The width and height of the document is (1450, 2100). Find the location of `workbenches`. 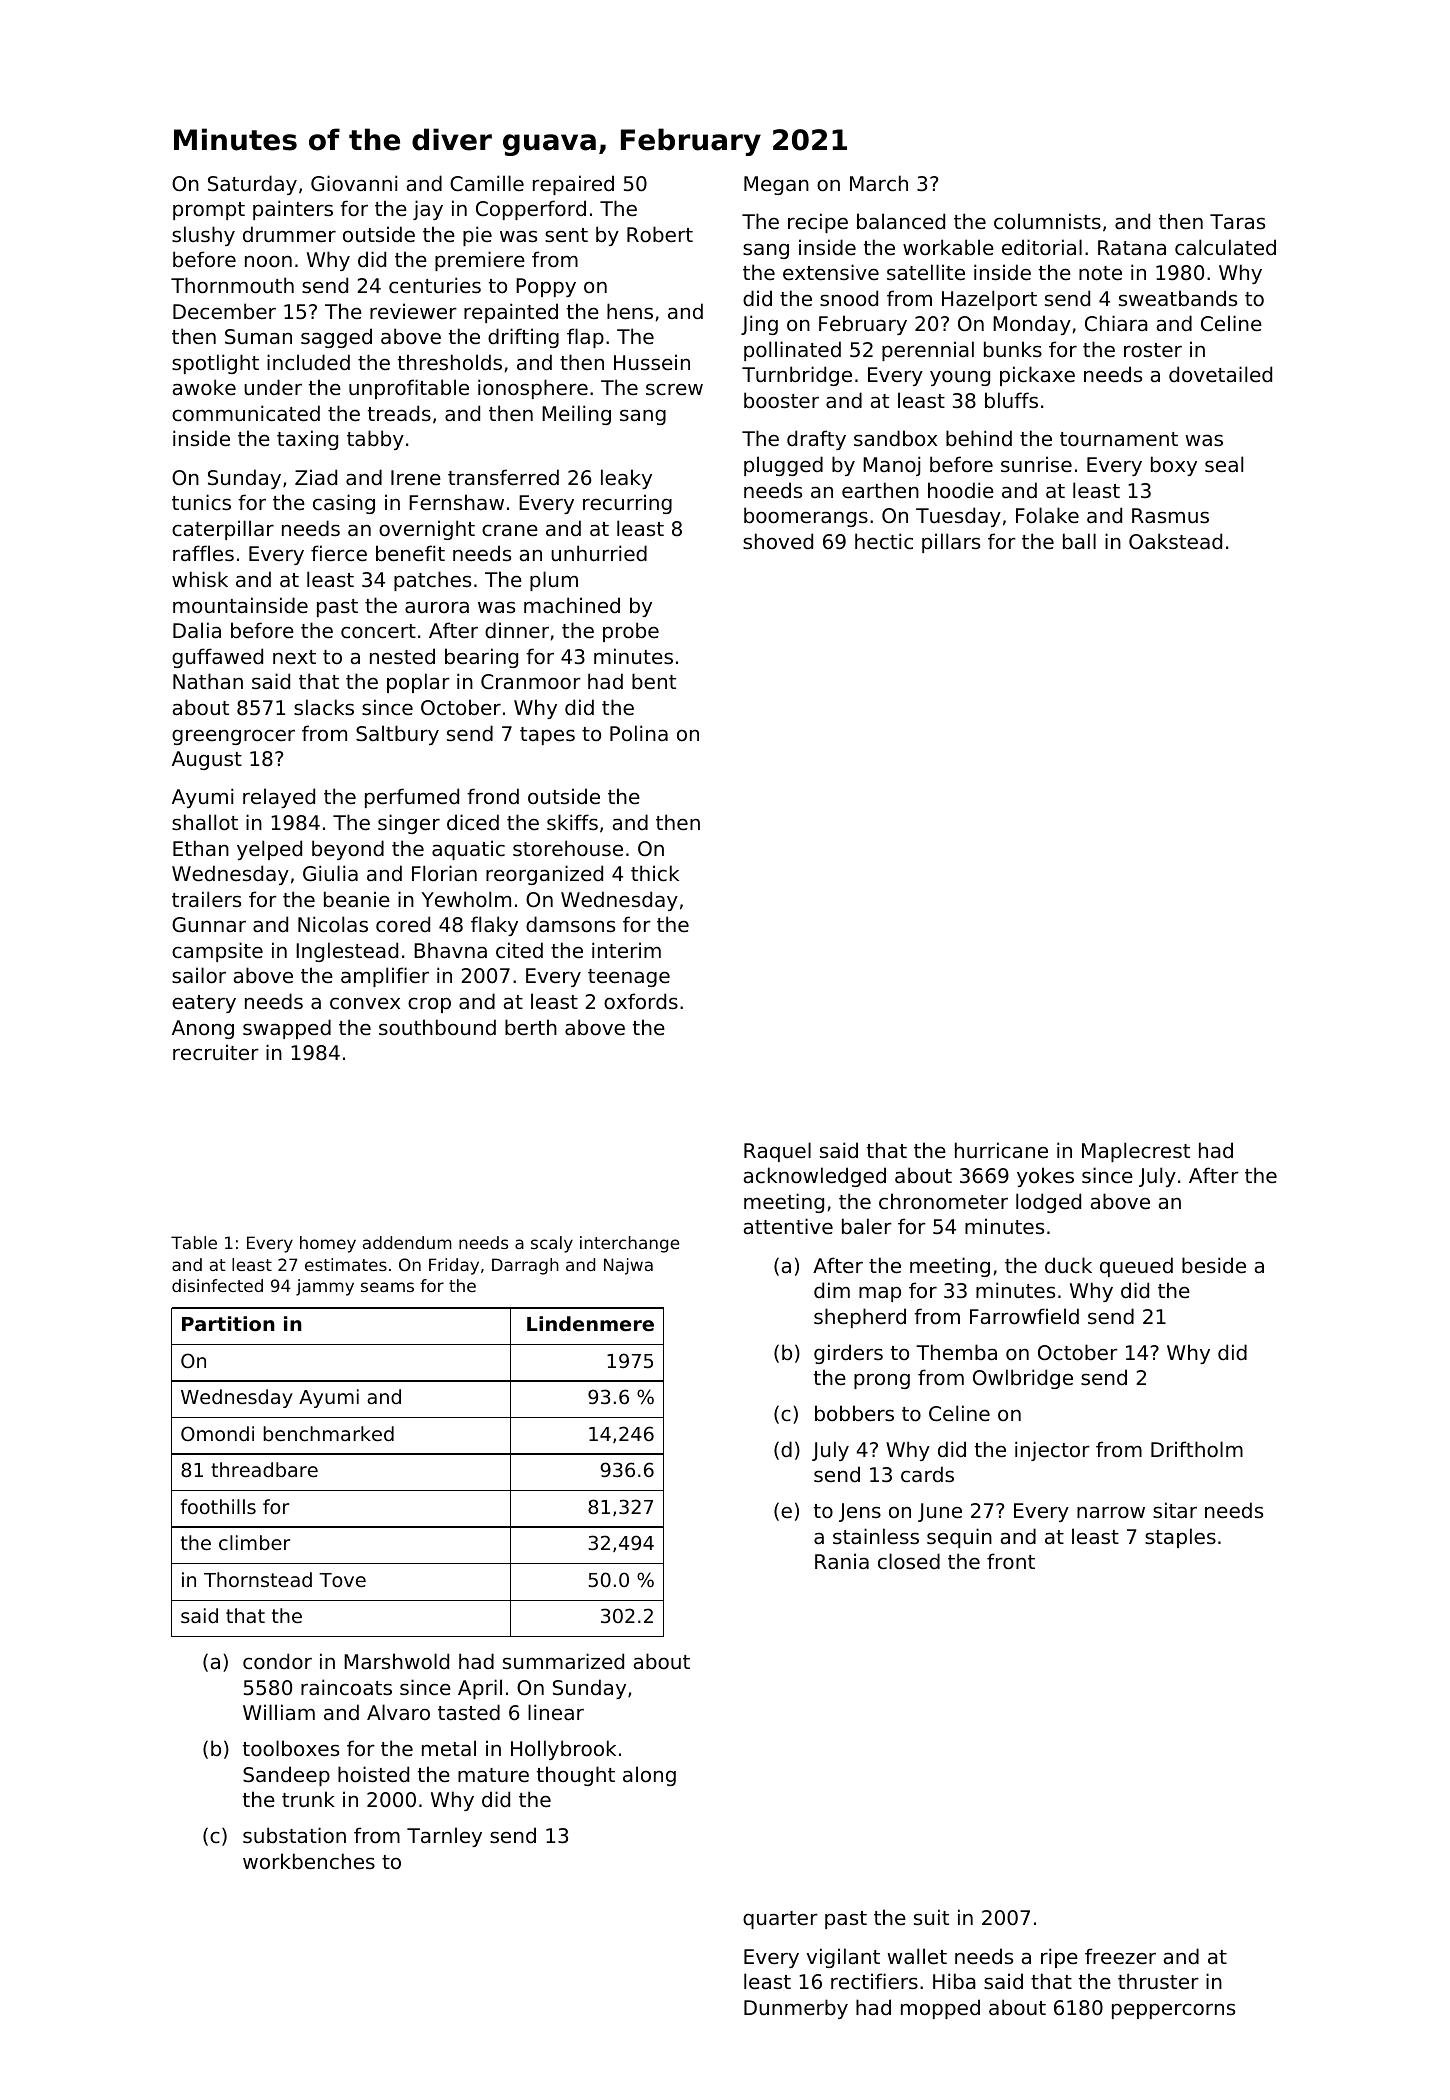

workbenches is located at coordinates (309, 1861).
